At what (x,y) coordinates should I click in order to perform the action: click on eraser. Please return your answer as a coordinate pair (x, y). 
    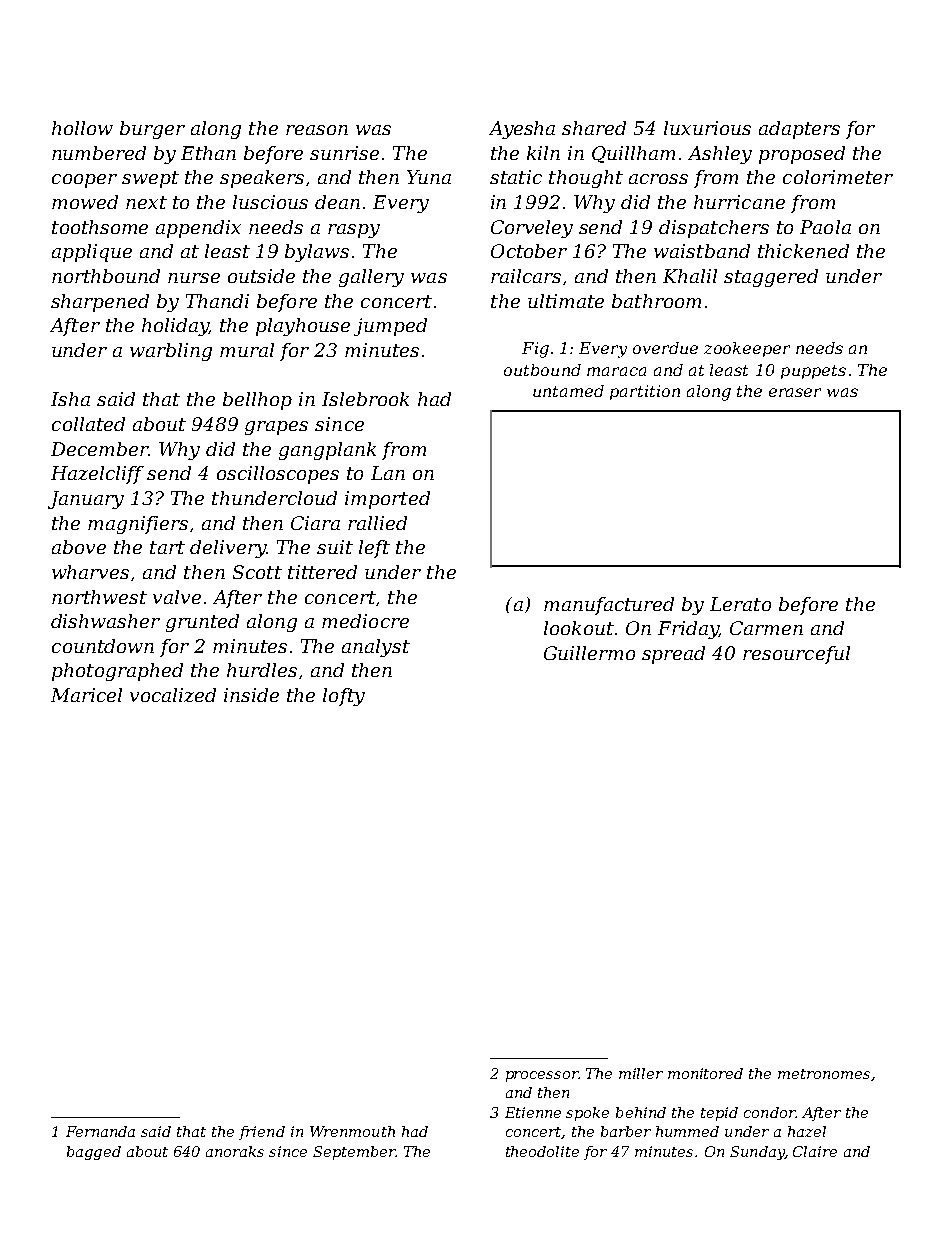
    Looking at the image, I should click on (795, 392).
